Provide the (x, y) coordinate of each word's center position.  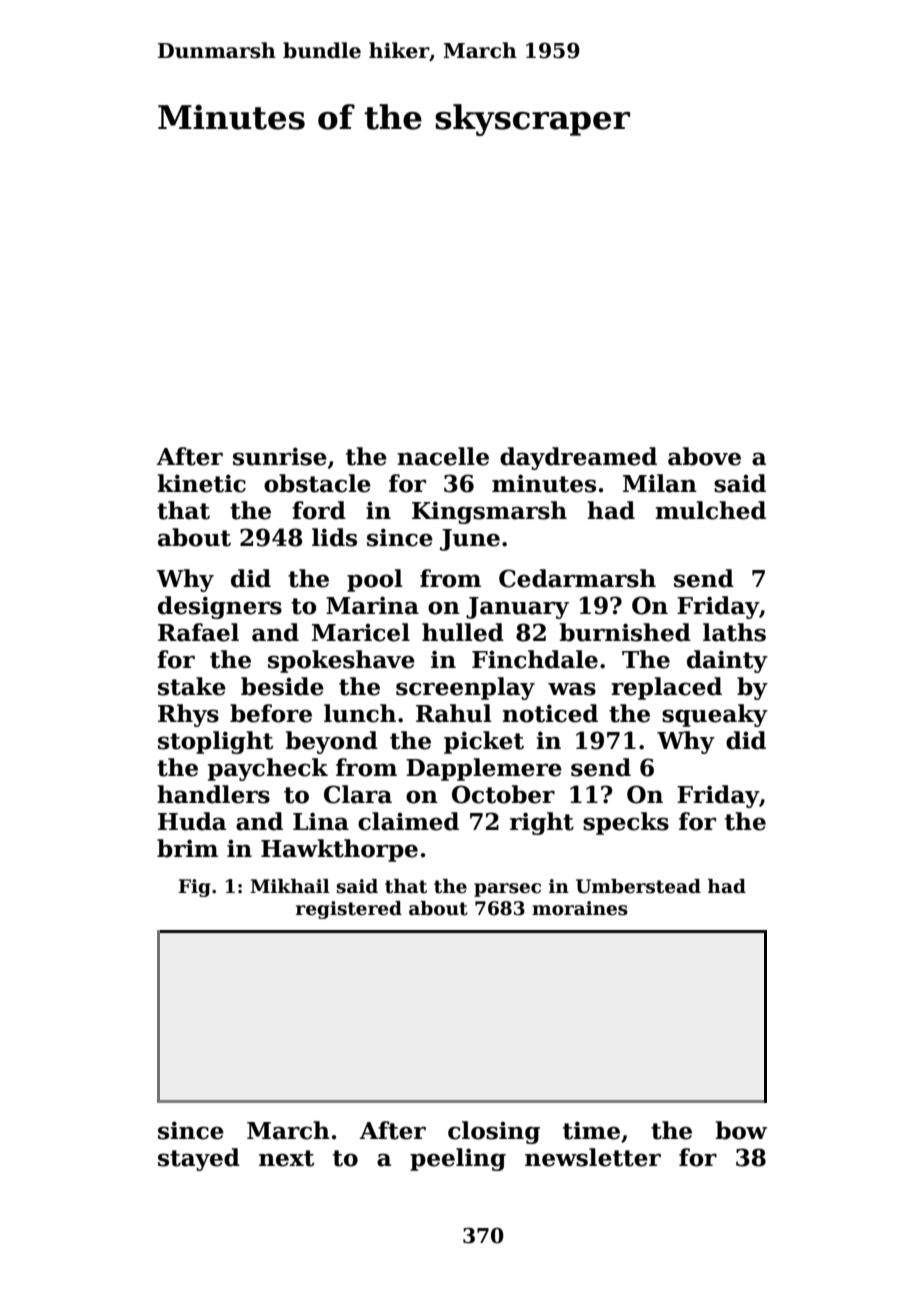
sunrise (280, 456)
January (517, 608)
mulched (710, 510)
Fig (195, 888)
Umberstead (638, 886)
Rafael (198, 632)
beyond (332, 742)
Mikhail (290, 886)
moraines (580, 908)
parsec (507, 890)
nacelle (443, 456)
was (572, 689)
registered (349, 910)
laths (734, 632)
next (286, 1158)
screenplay (465, 688)
